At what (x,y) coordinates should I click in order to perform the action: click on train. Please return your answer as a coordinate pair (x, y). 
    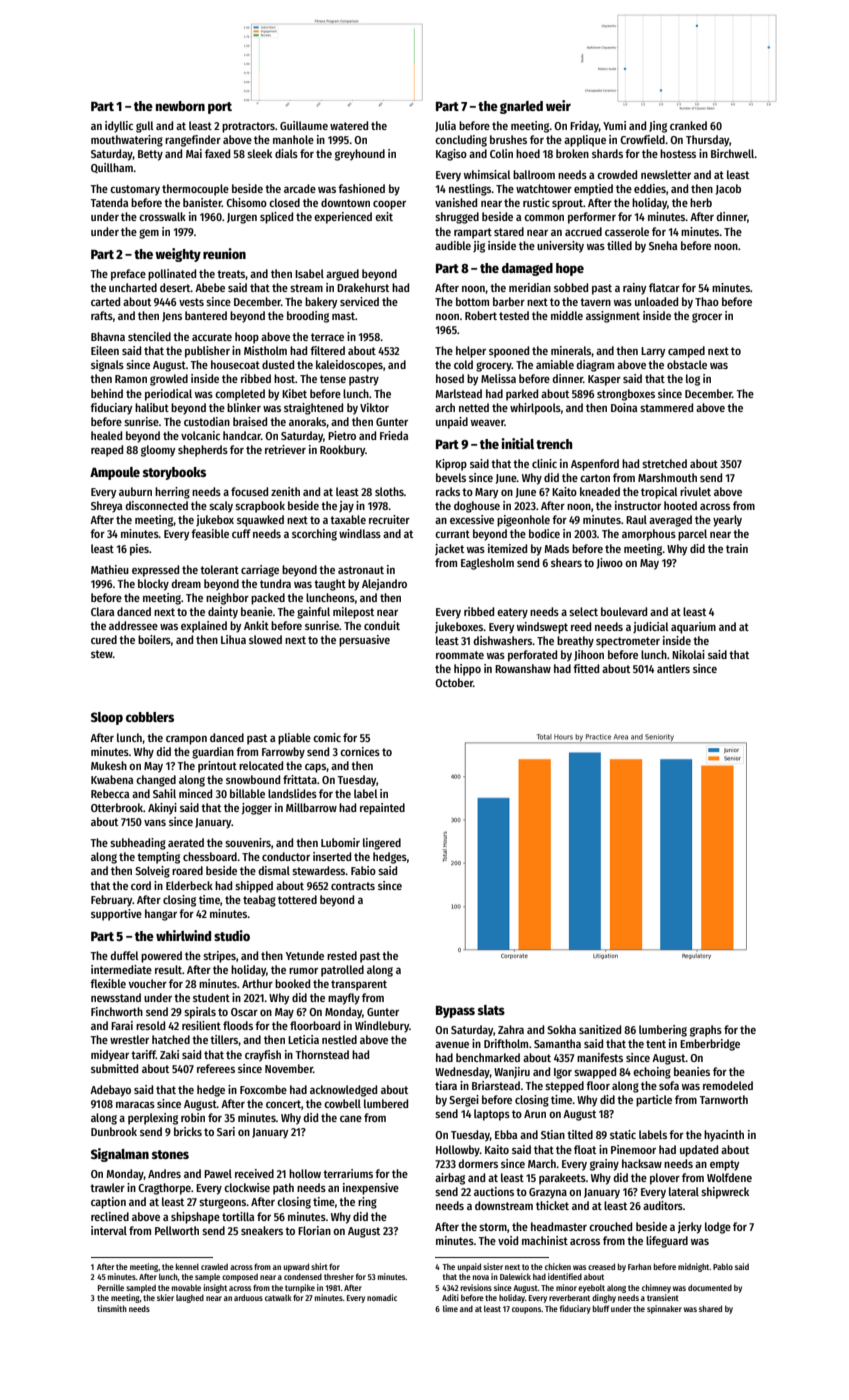
    Looking at the image, I should click on (737, 548).
